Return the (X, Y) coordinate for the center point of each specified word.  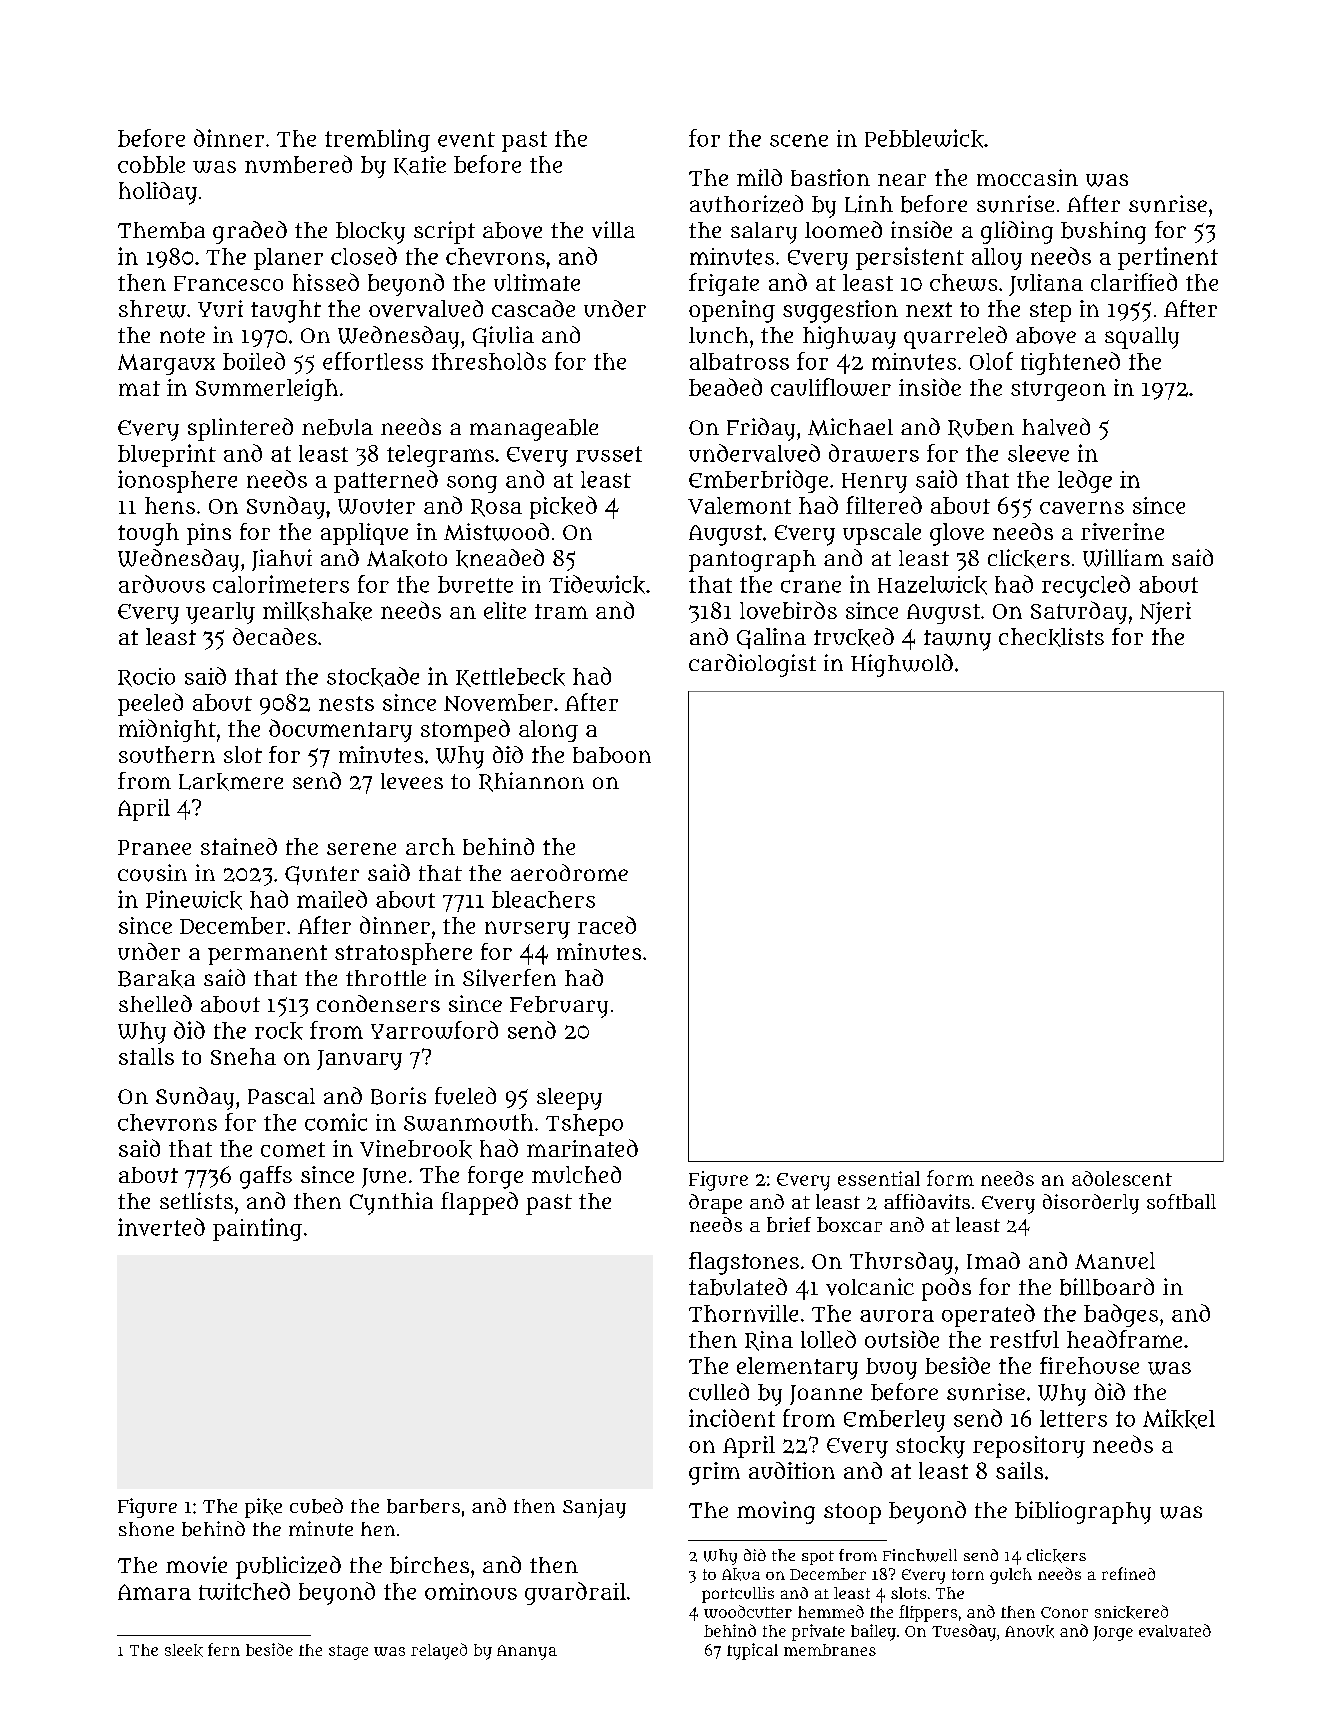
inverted (161, 1227)
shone (146, 1529)
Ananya (527, 1652)
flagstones (744, 1263)
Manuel (1115, 1260)
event (466, 139)
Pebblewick (924, 138)
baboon (612, 755)
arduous (162, 584)
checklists (1051, 637)
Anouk (1029, 1631)
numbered (298, 164)
